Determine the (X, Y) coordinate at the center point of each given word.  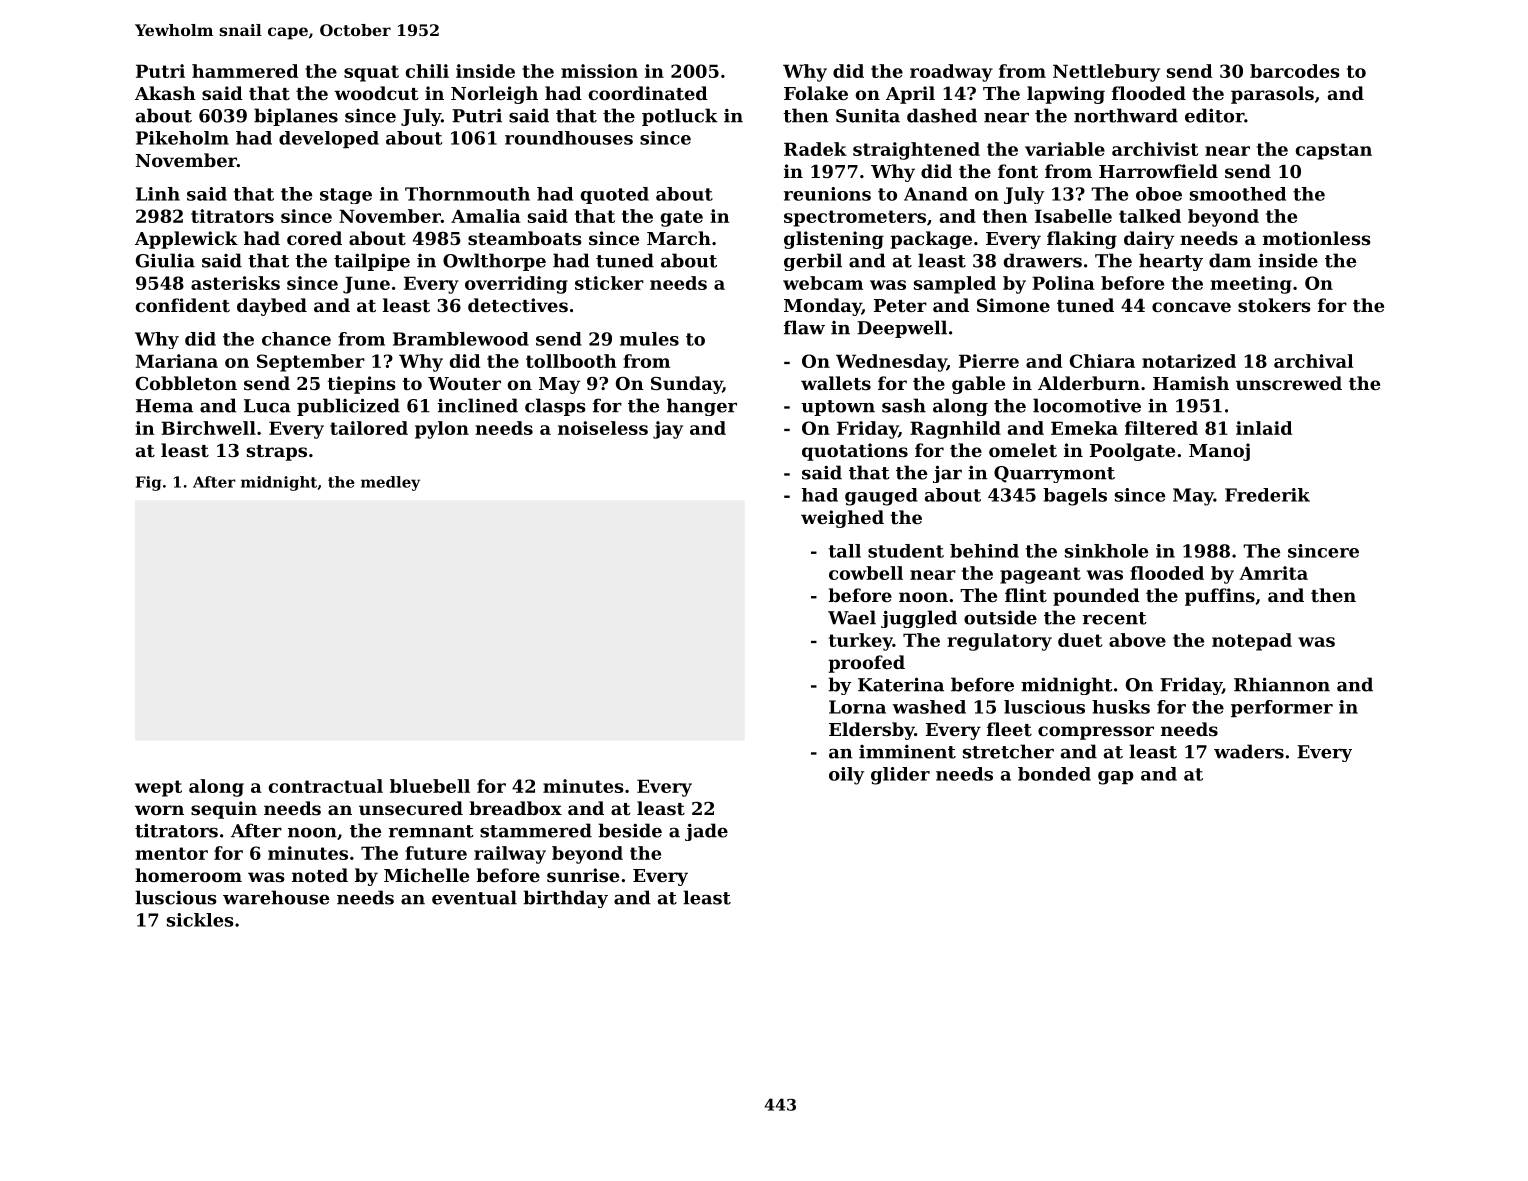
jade (706, 832)
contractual (326, 786)
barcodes (1294, 71)
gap (1115, 778)
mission (599, 71)
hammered (245, 71)
